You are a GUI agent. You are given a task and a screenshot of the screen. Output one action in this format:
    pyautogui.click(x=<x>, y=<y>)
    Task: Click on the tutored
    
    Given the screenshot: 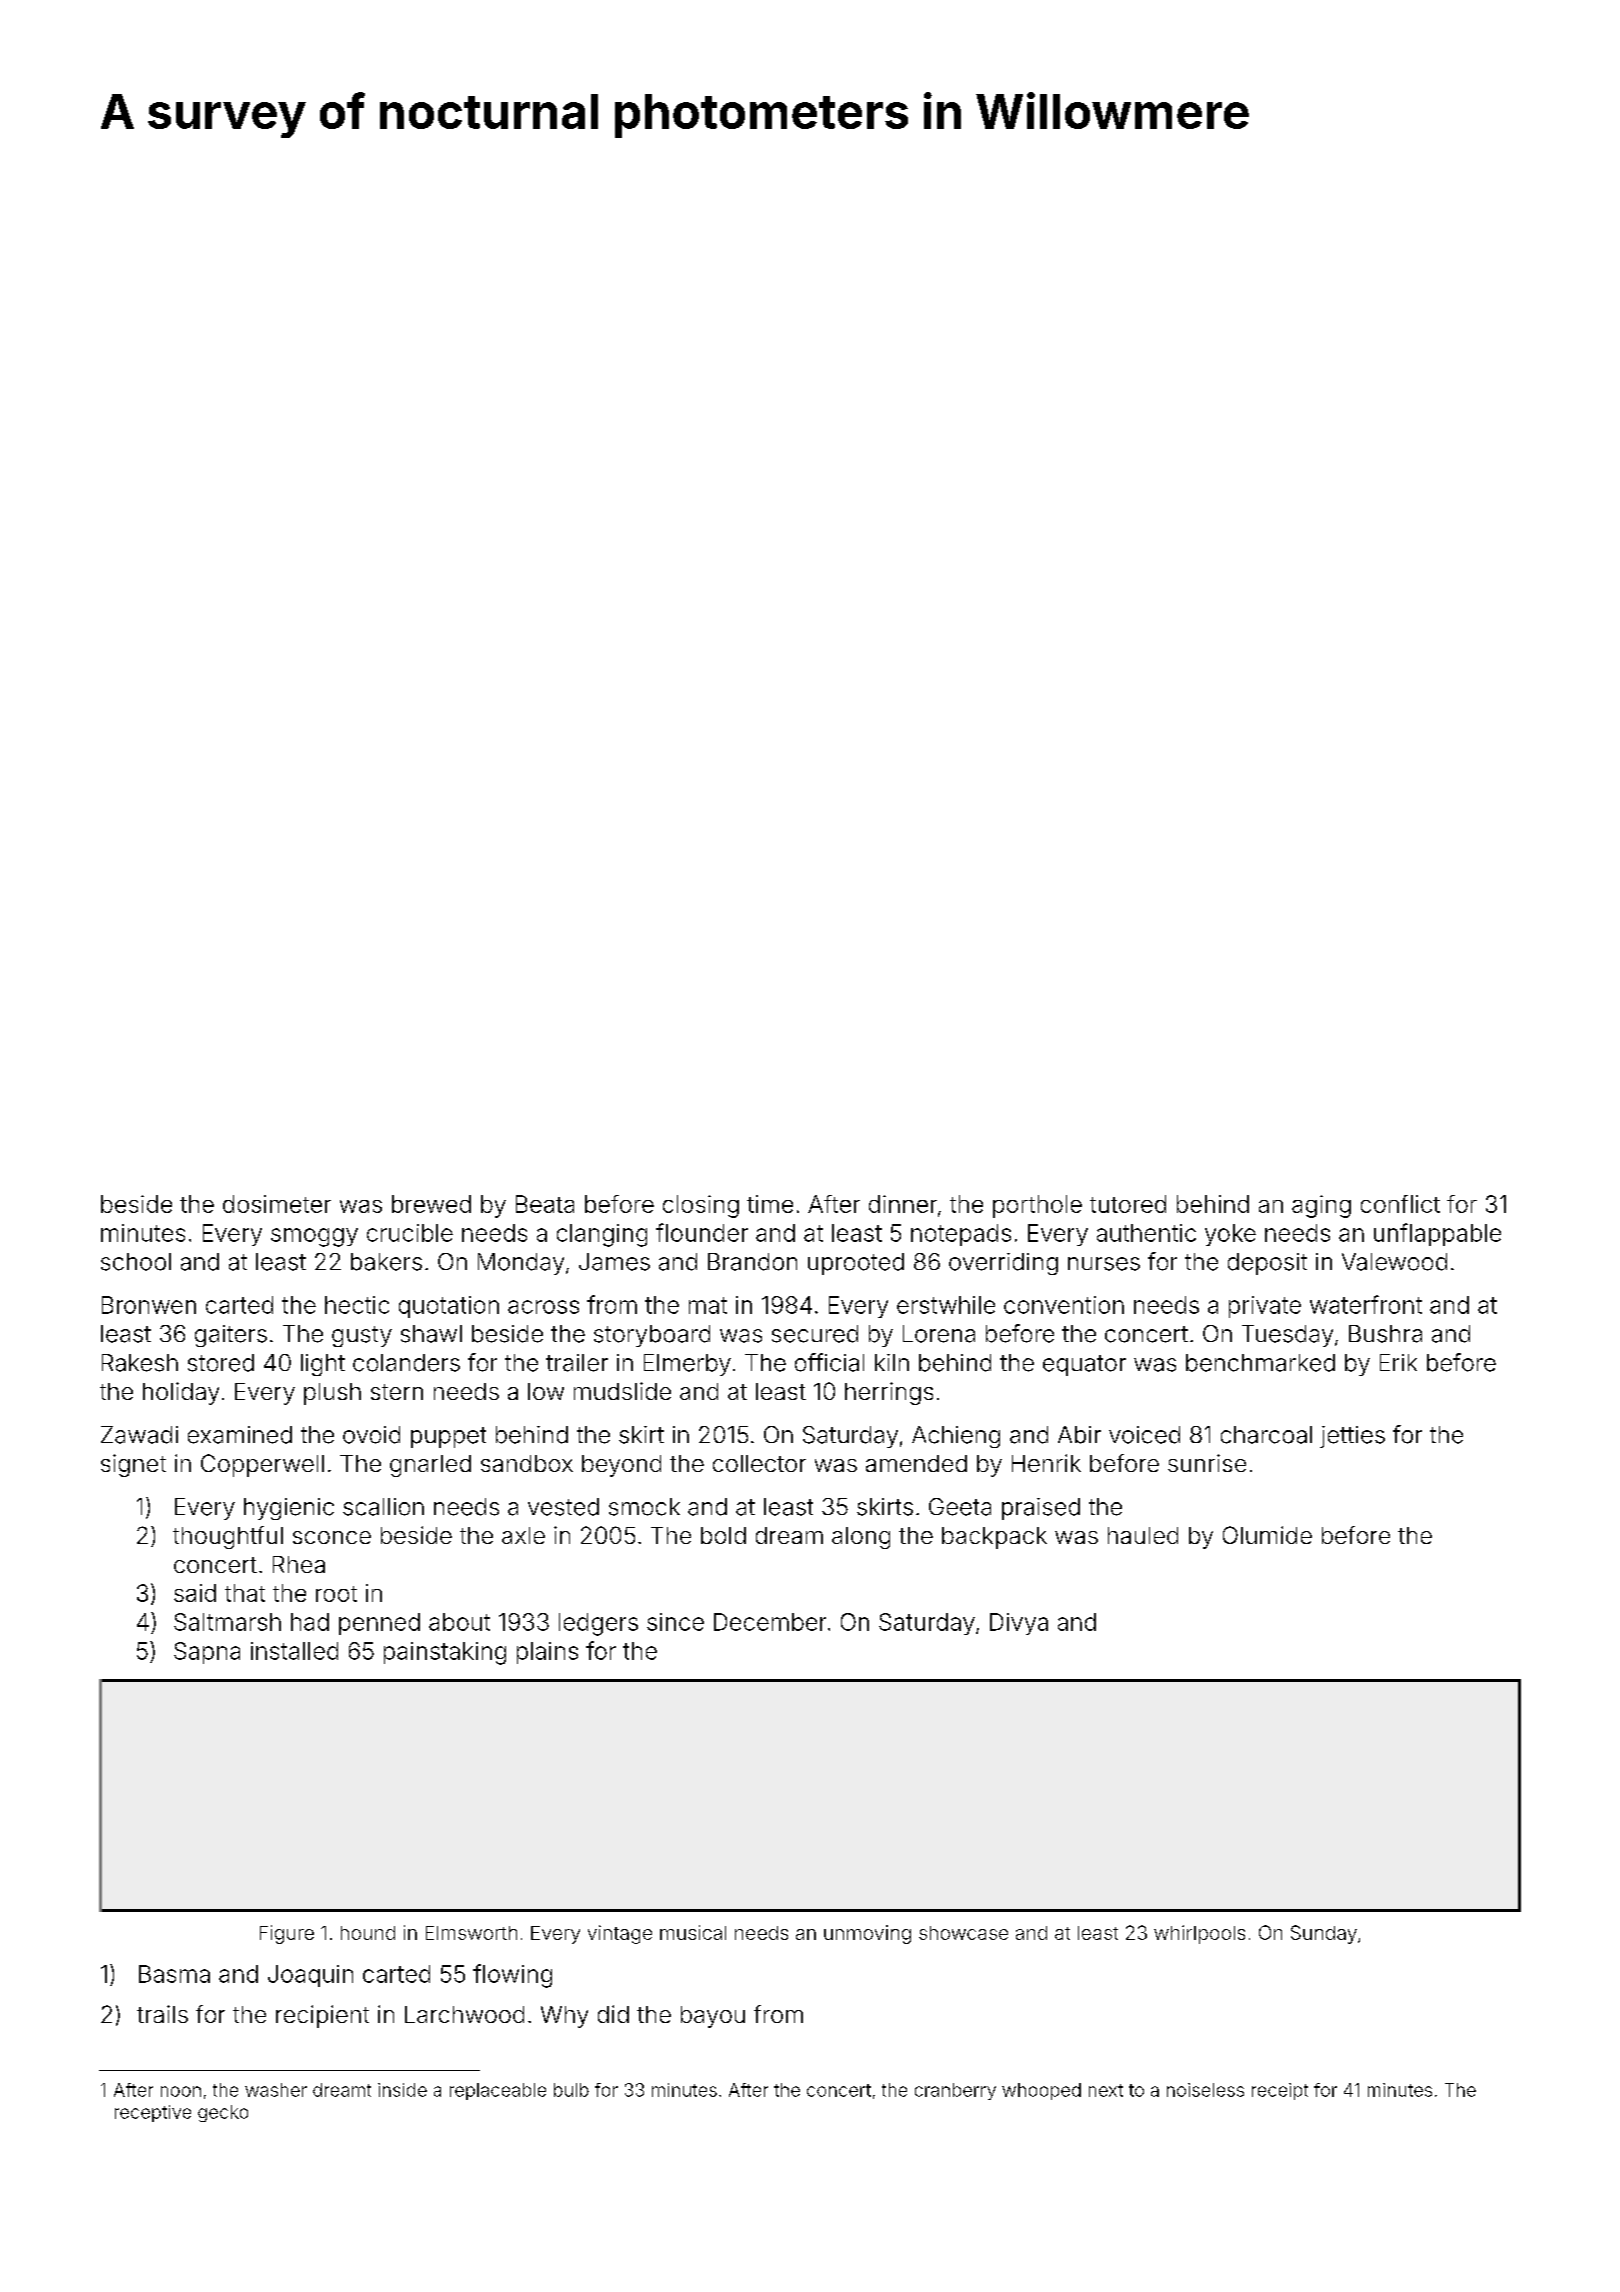 What is the action you would take?
    pyautogui.click(x=1128, y=1204)
